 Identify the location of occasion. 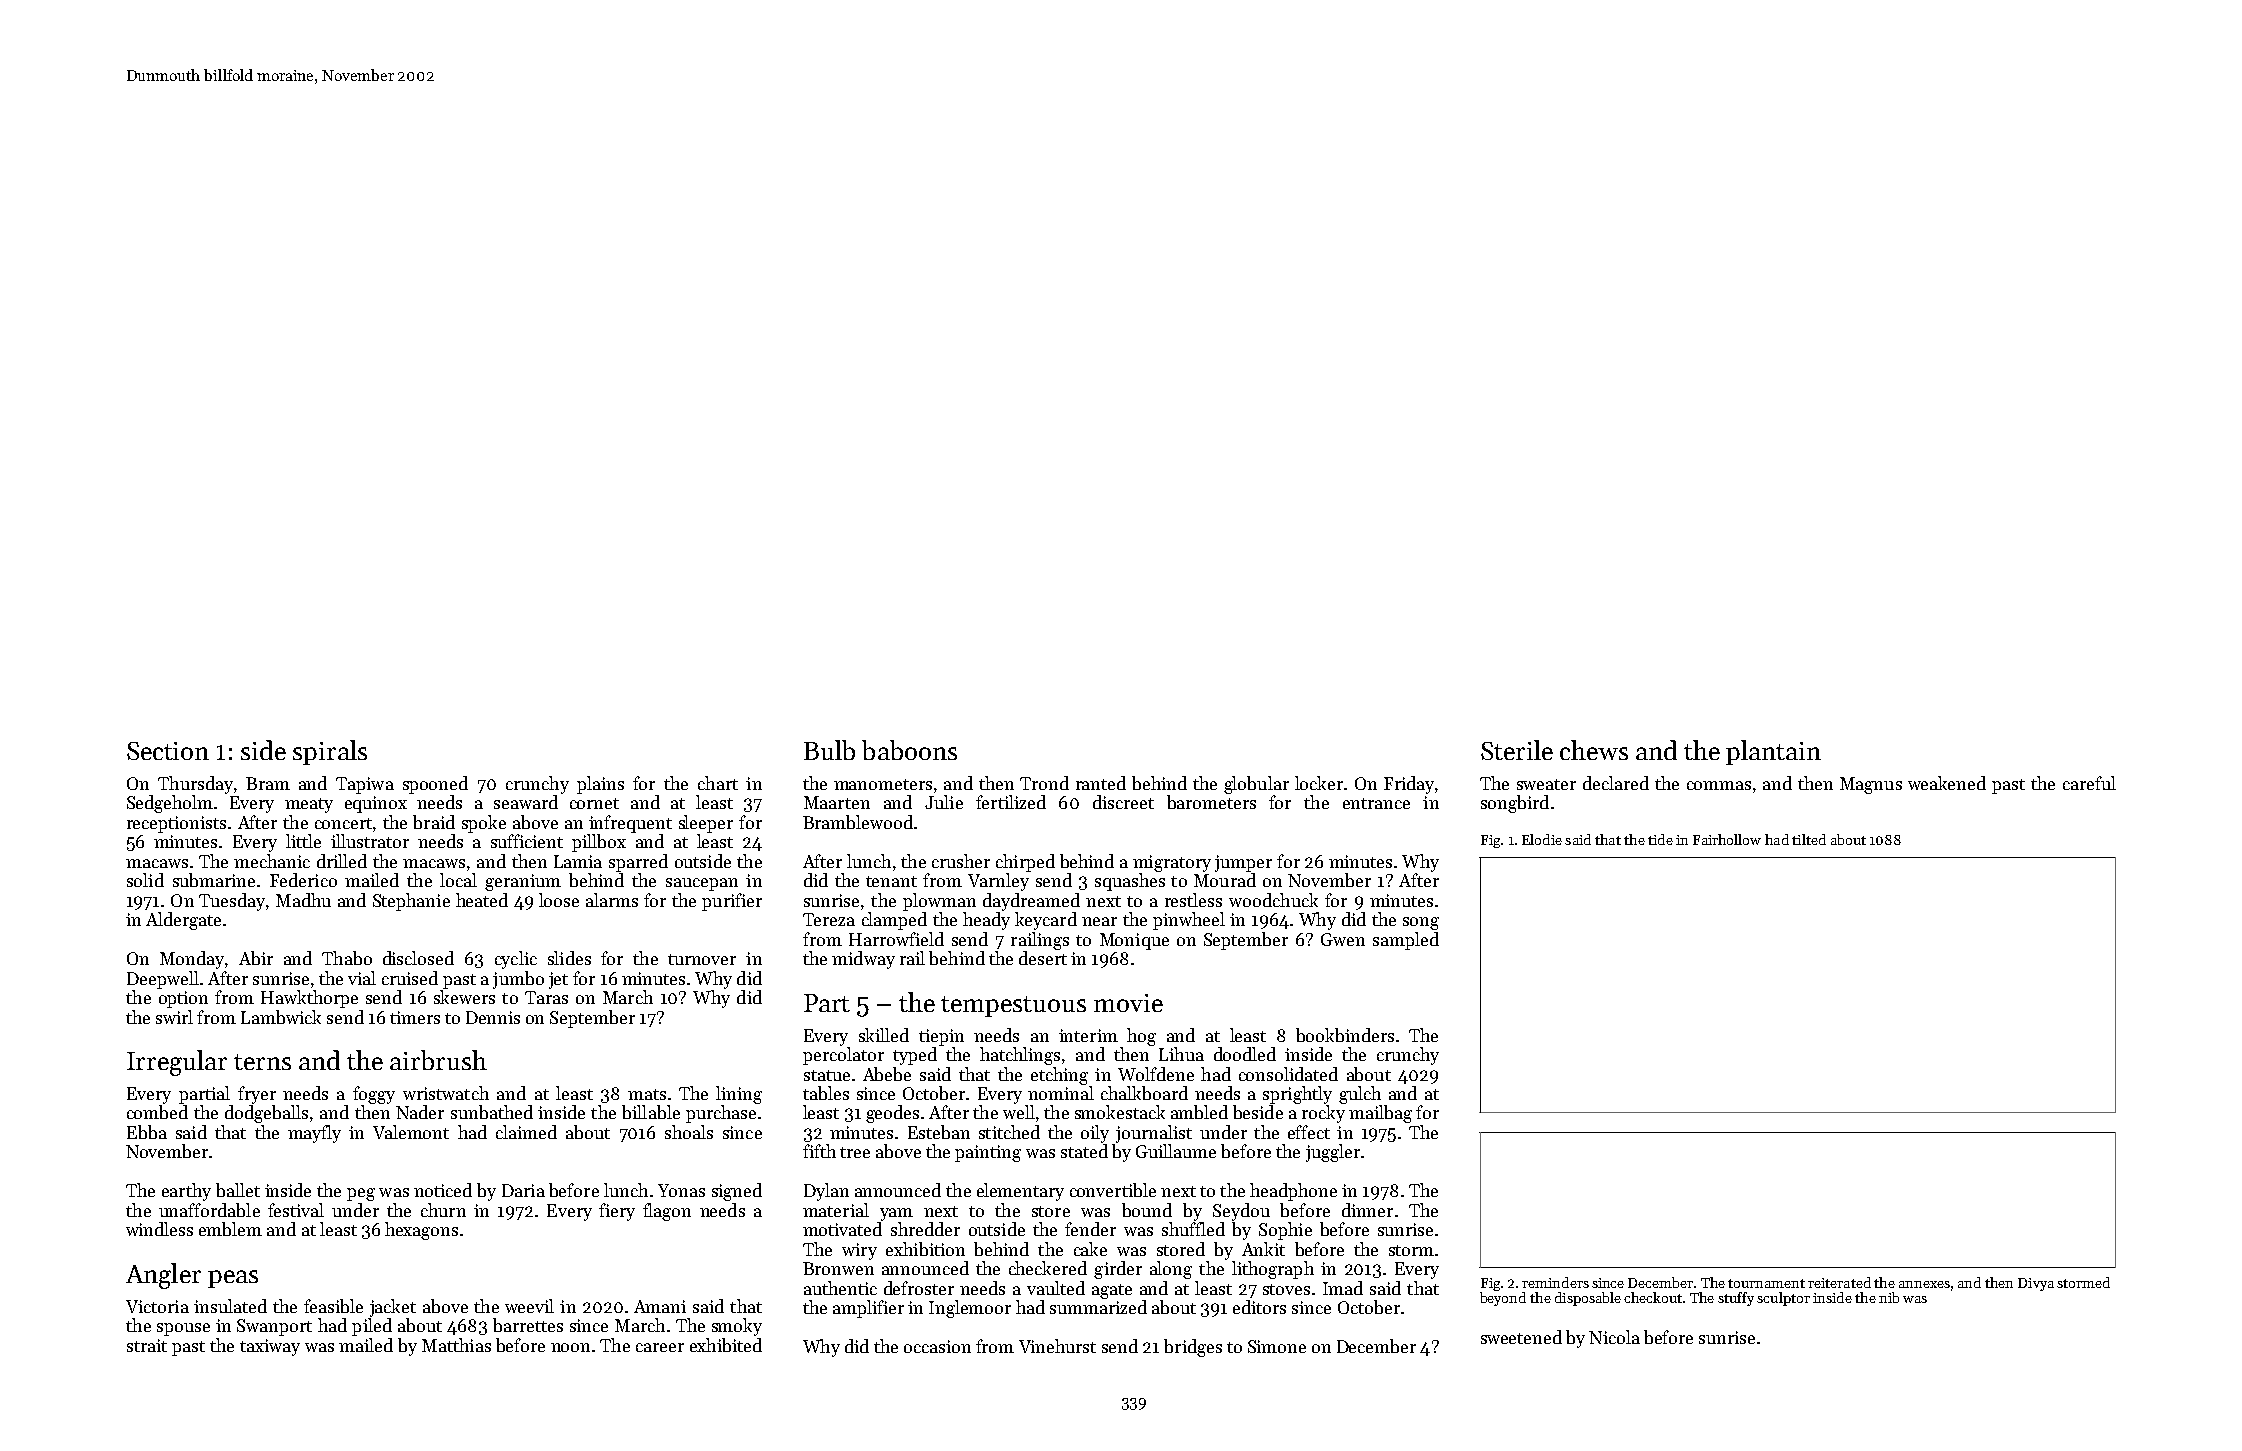
(937, 1346).
